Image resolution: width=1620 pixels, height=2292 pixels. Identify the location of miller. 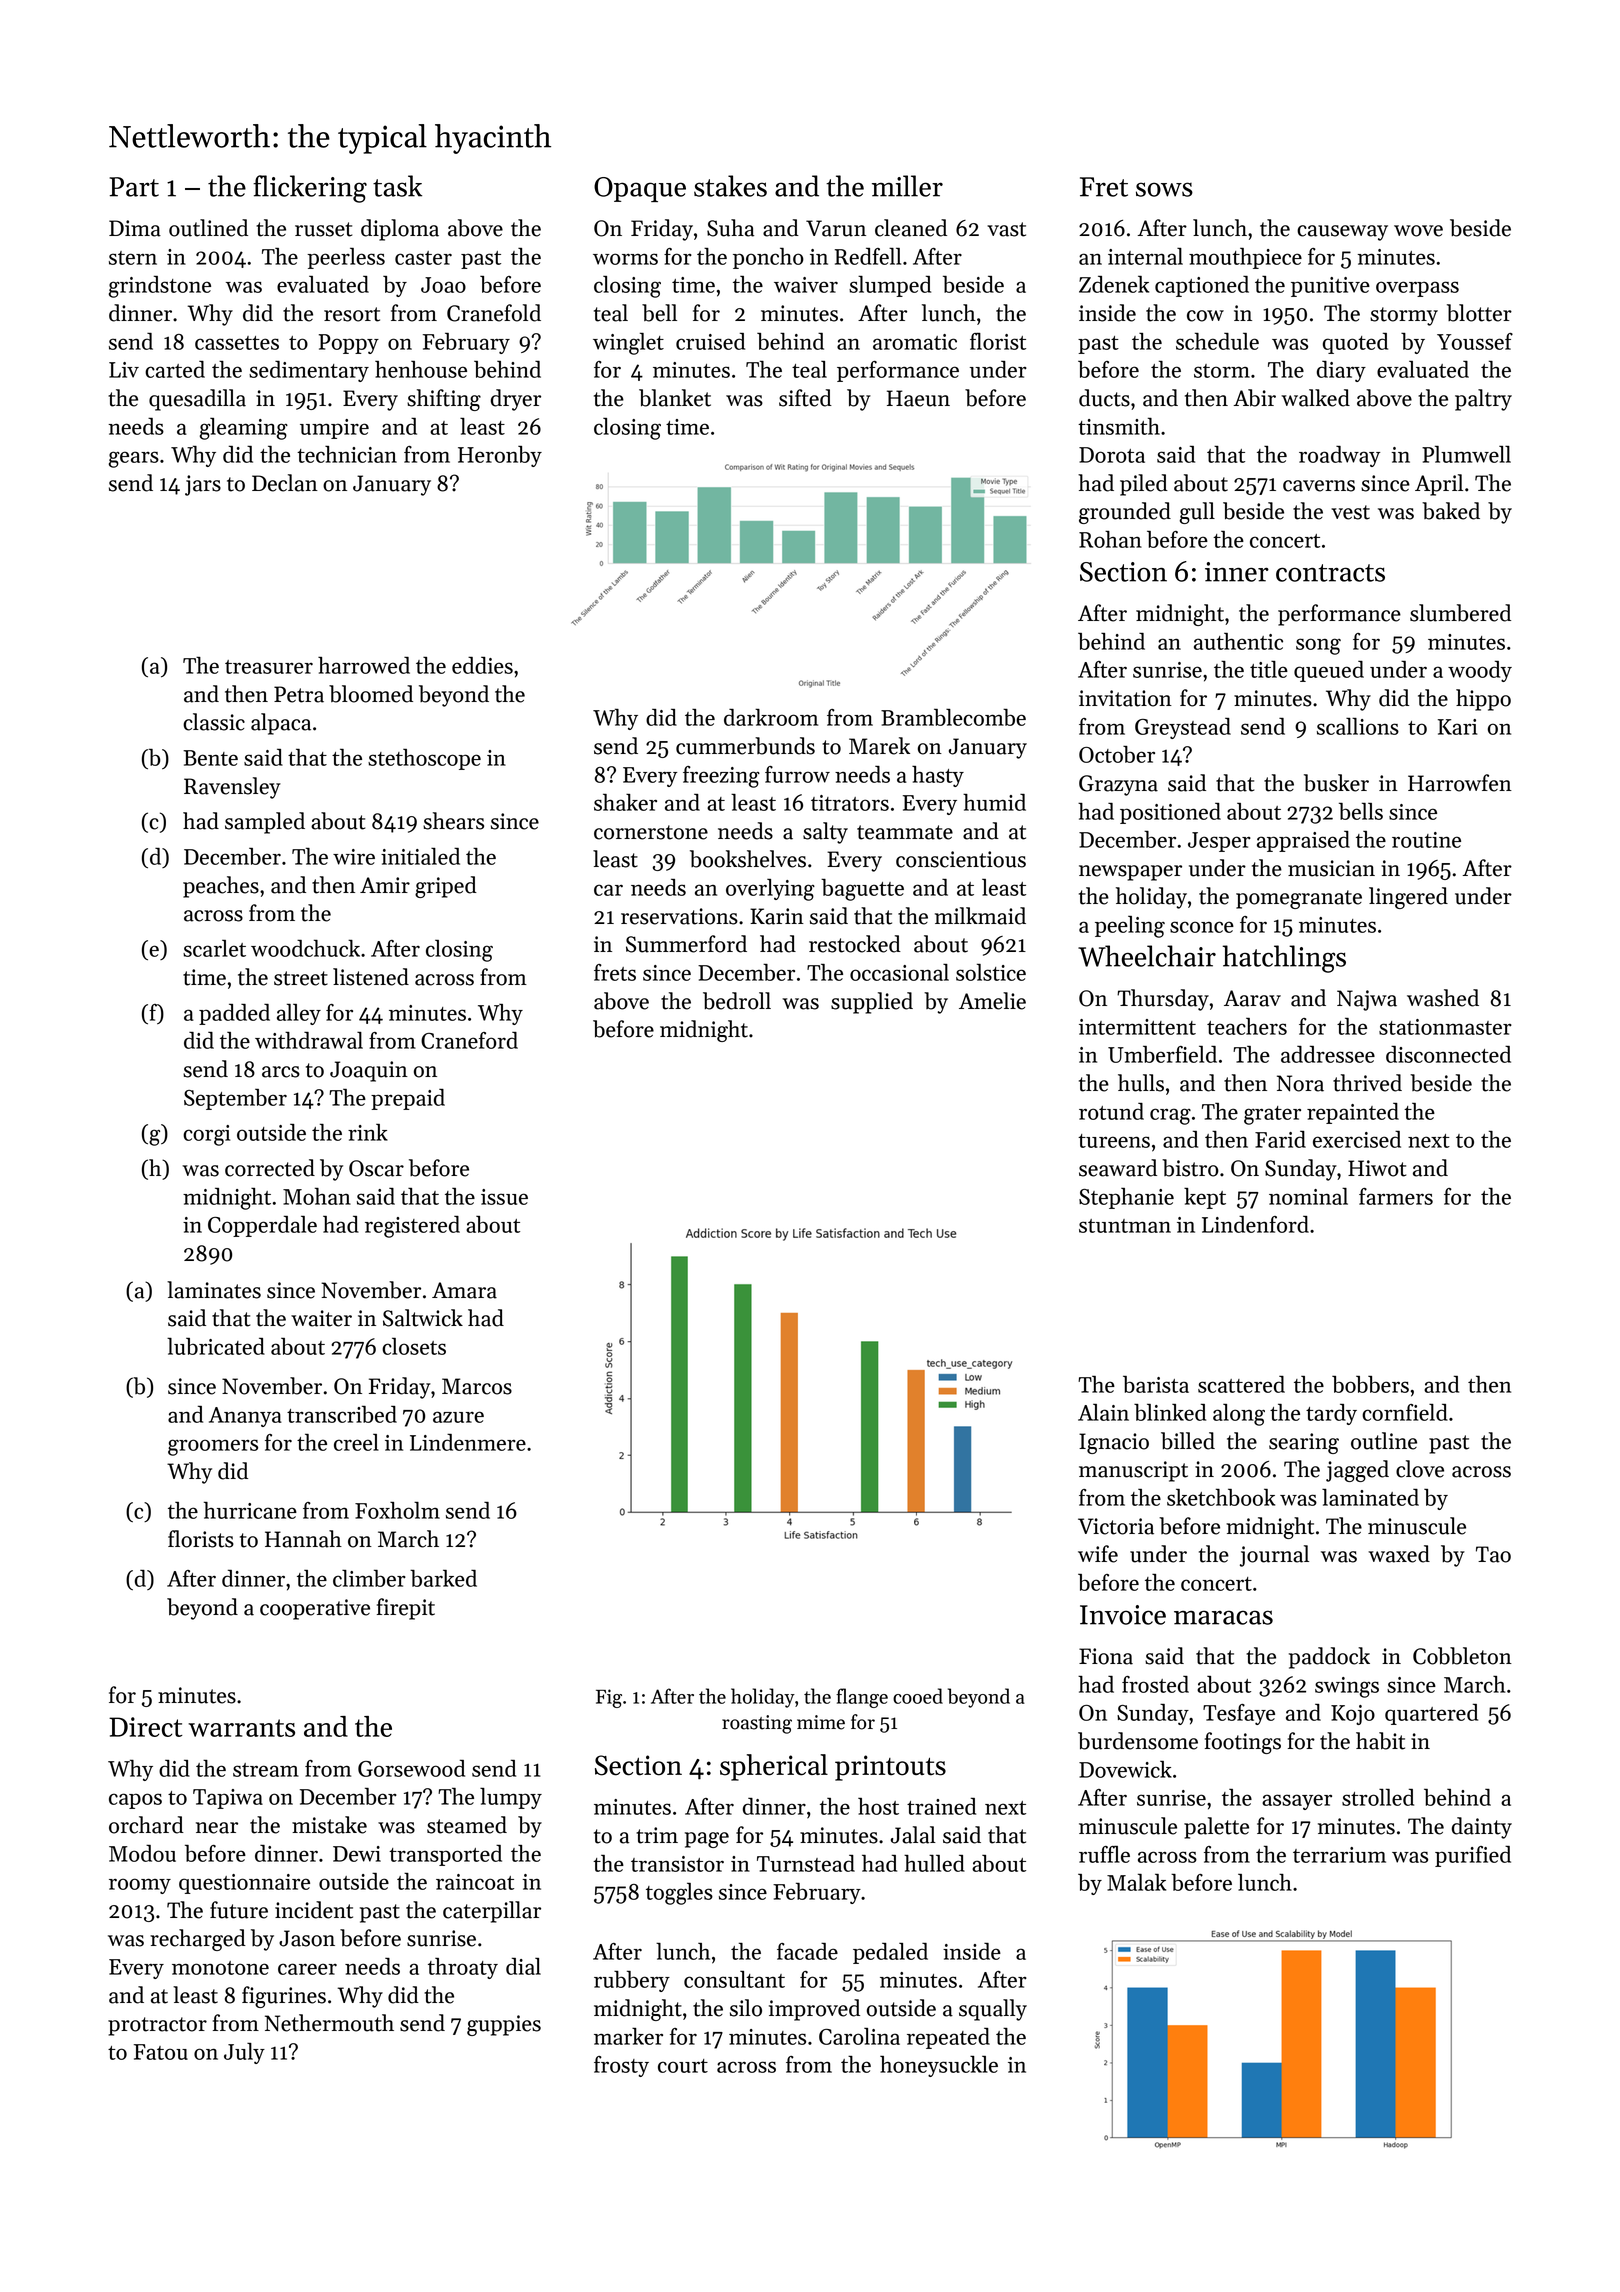
(907, 186).
